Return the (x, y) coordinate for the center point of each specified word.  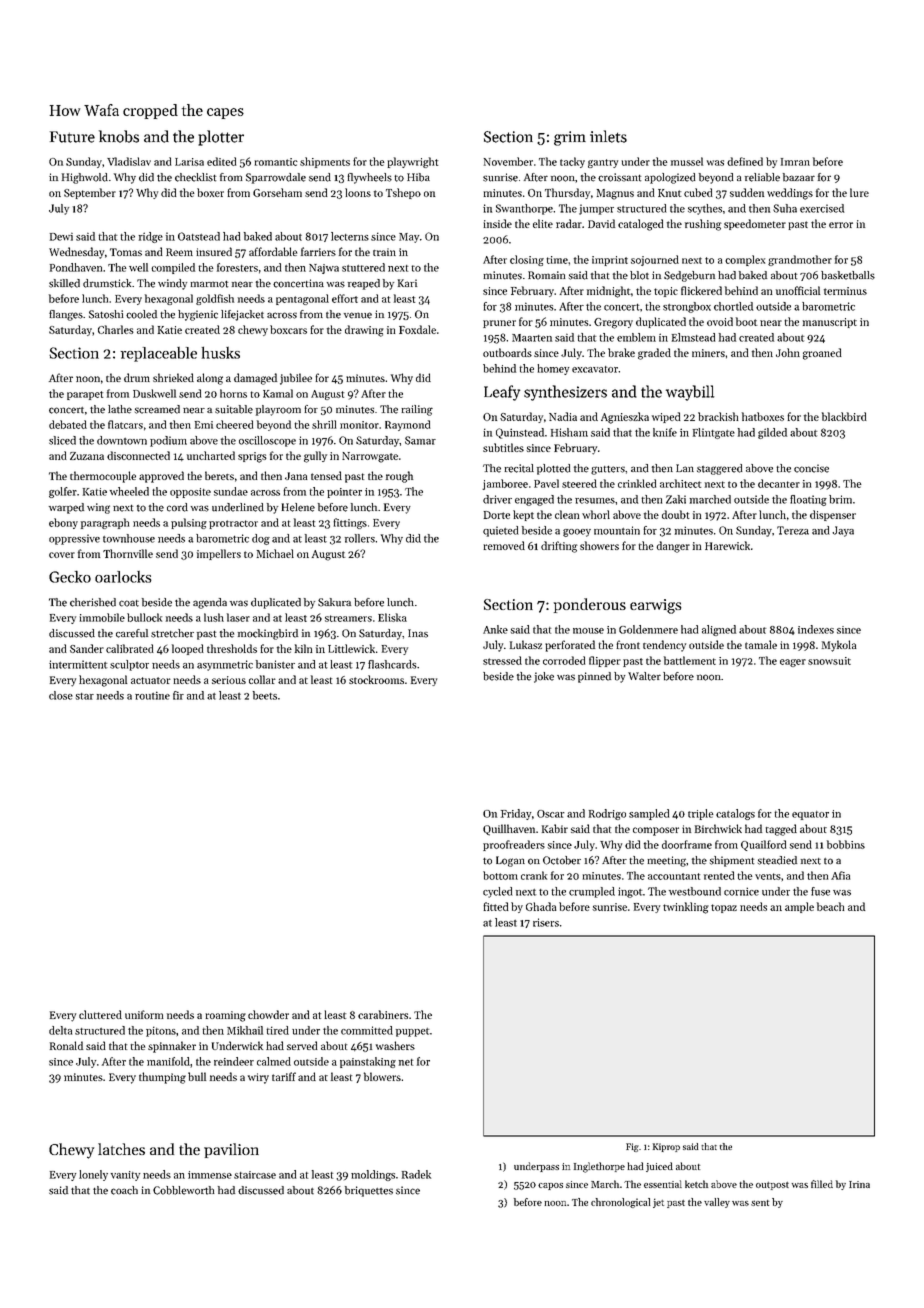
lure (859, 192)
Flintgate (714, 433)
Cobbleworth (184, 1190)
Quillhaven (509, 830)
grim (570, 138)
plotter (221, 138)
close (61, 695)
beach (830, 906)
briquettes (369, 1191)
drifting (559, 547)
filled (822, 1184)
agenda (210, 603)
